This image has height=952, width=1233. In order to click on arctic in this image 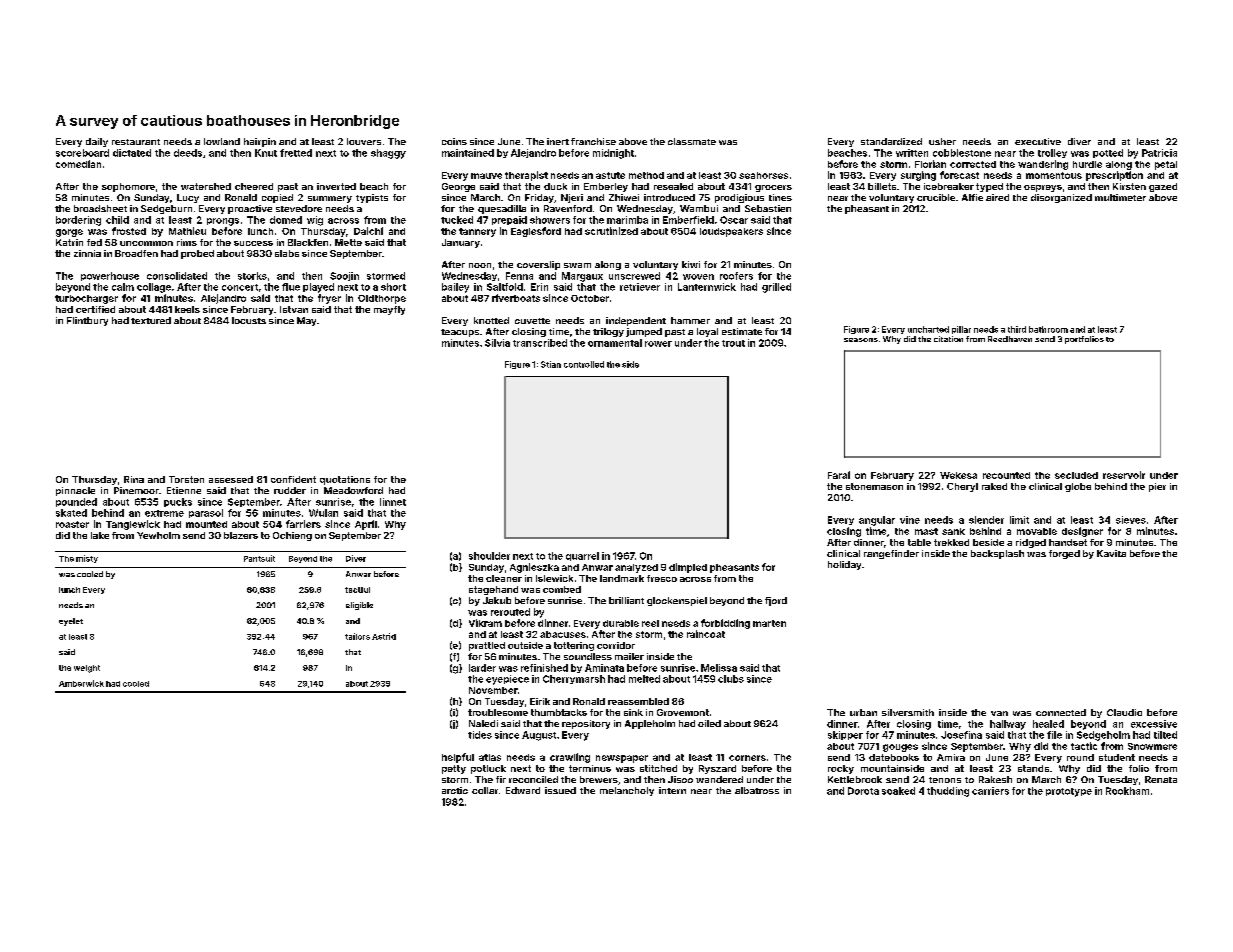, I will do `click(455, 790)`.
